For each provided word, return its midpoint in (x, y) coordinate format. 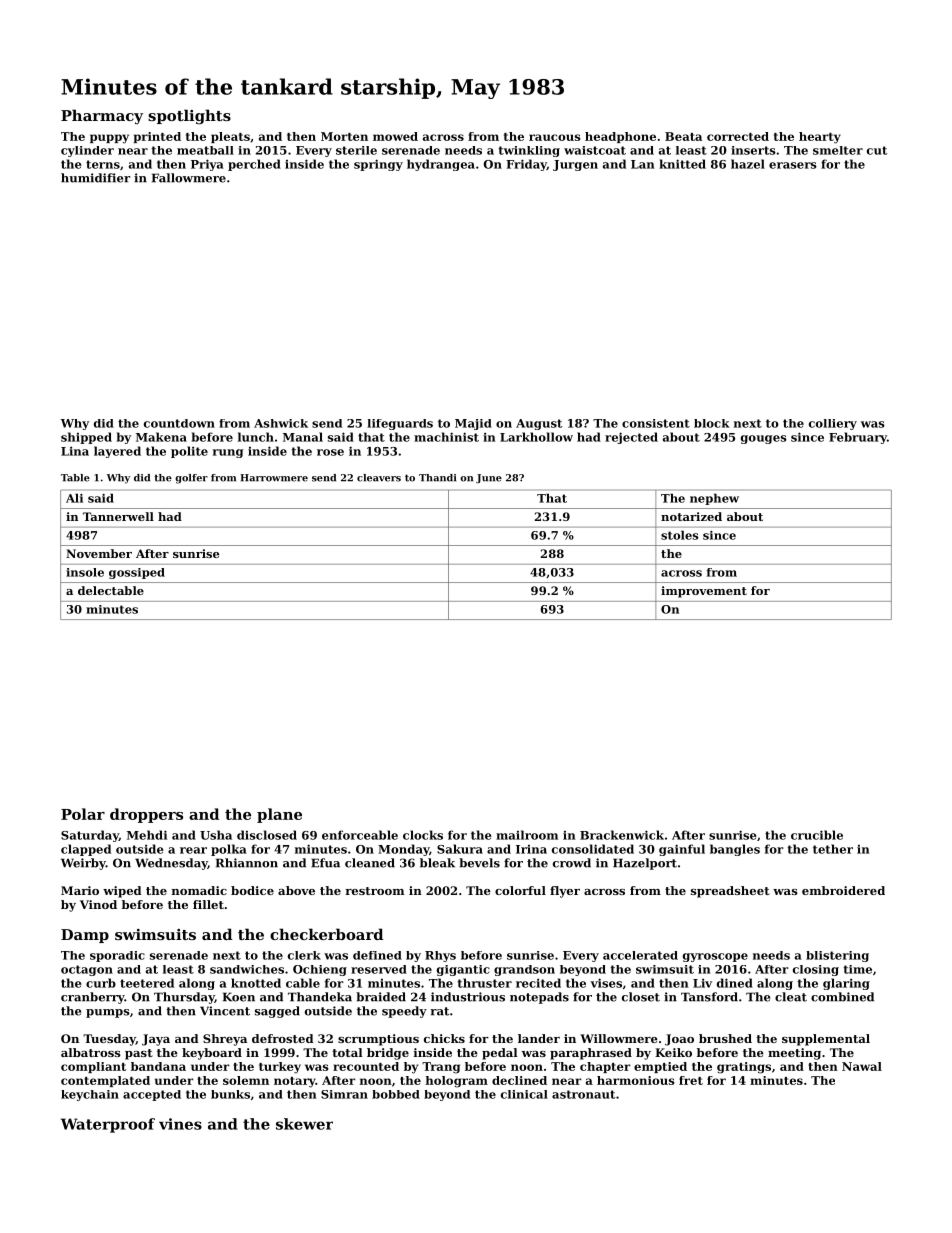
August (539, 424)
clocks (423, 835)
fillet (208, 904)
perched (254, 165)
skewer (304, 1124)
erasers (793, 165)
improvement (704, 592)
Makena (161, 437)
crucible (817, 835)
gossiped (137, 573)
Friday (526, 165)
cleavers (379, 478)
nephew (714, 499)
